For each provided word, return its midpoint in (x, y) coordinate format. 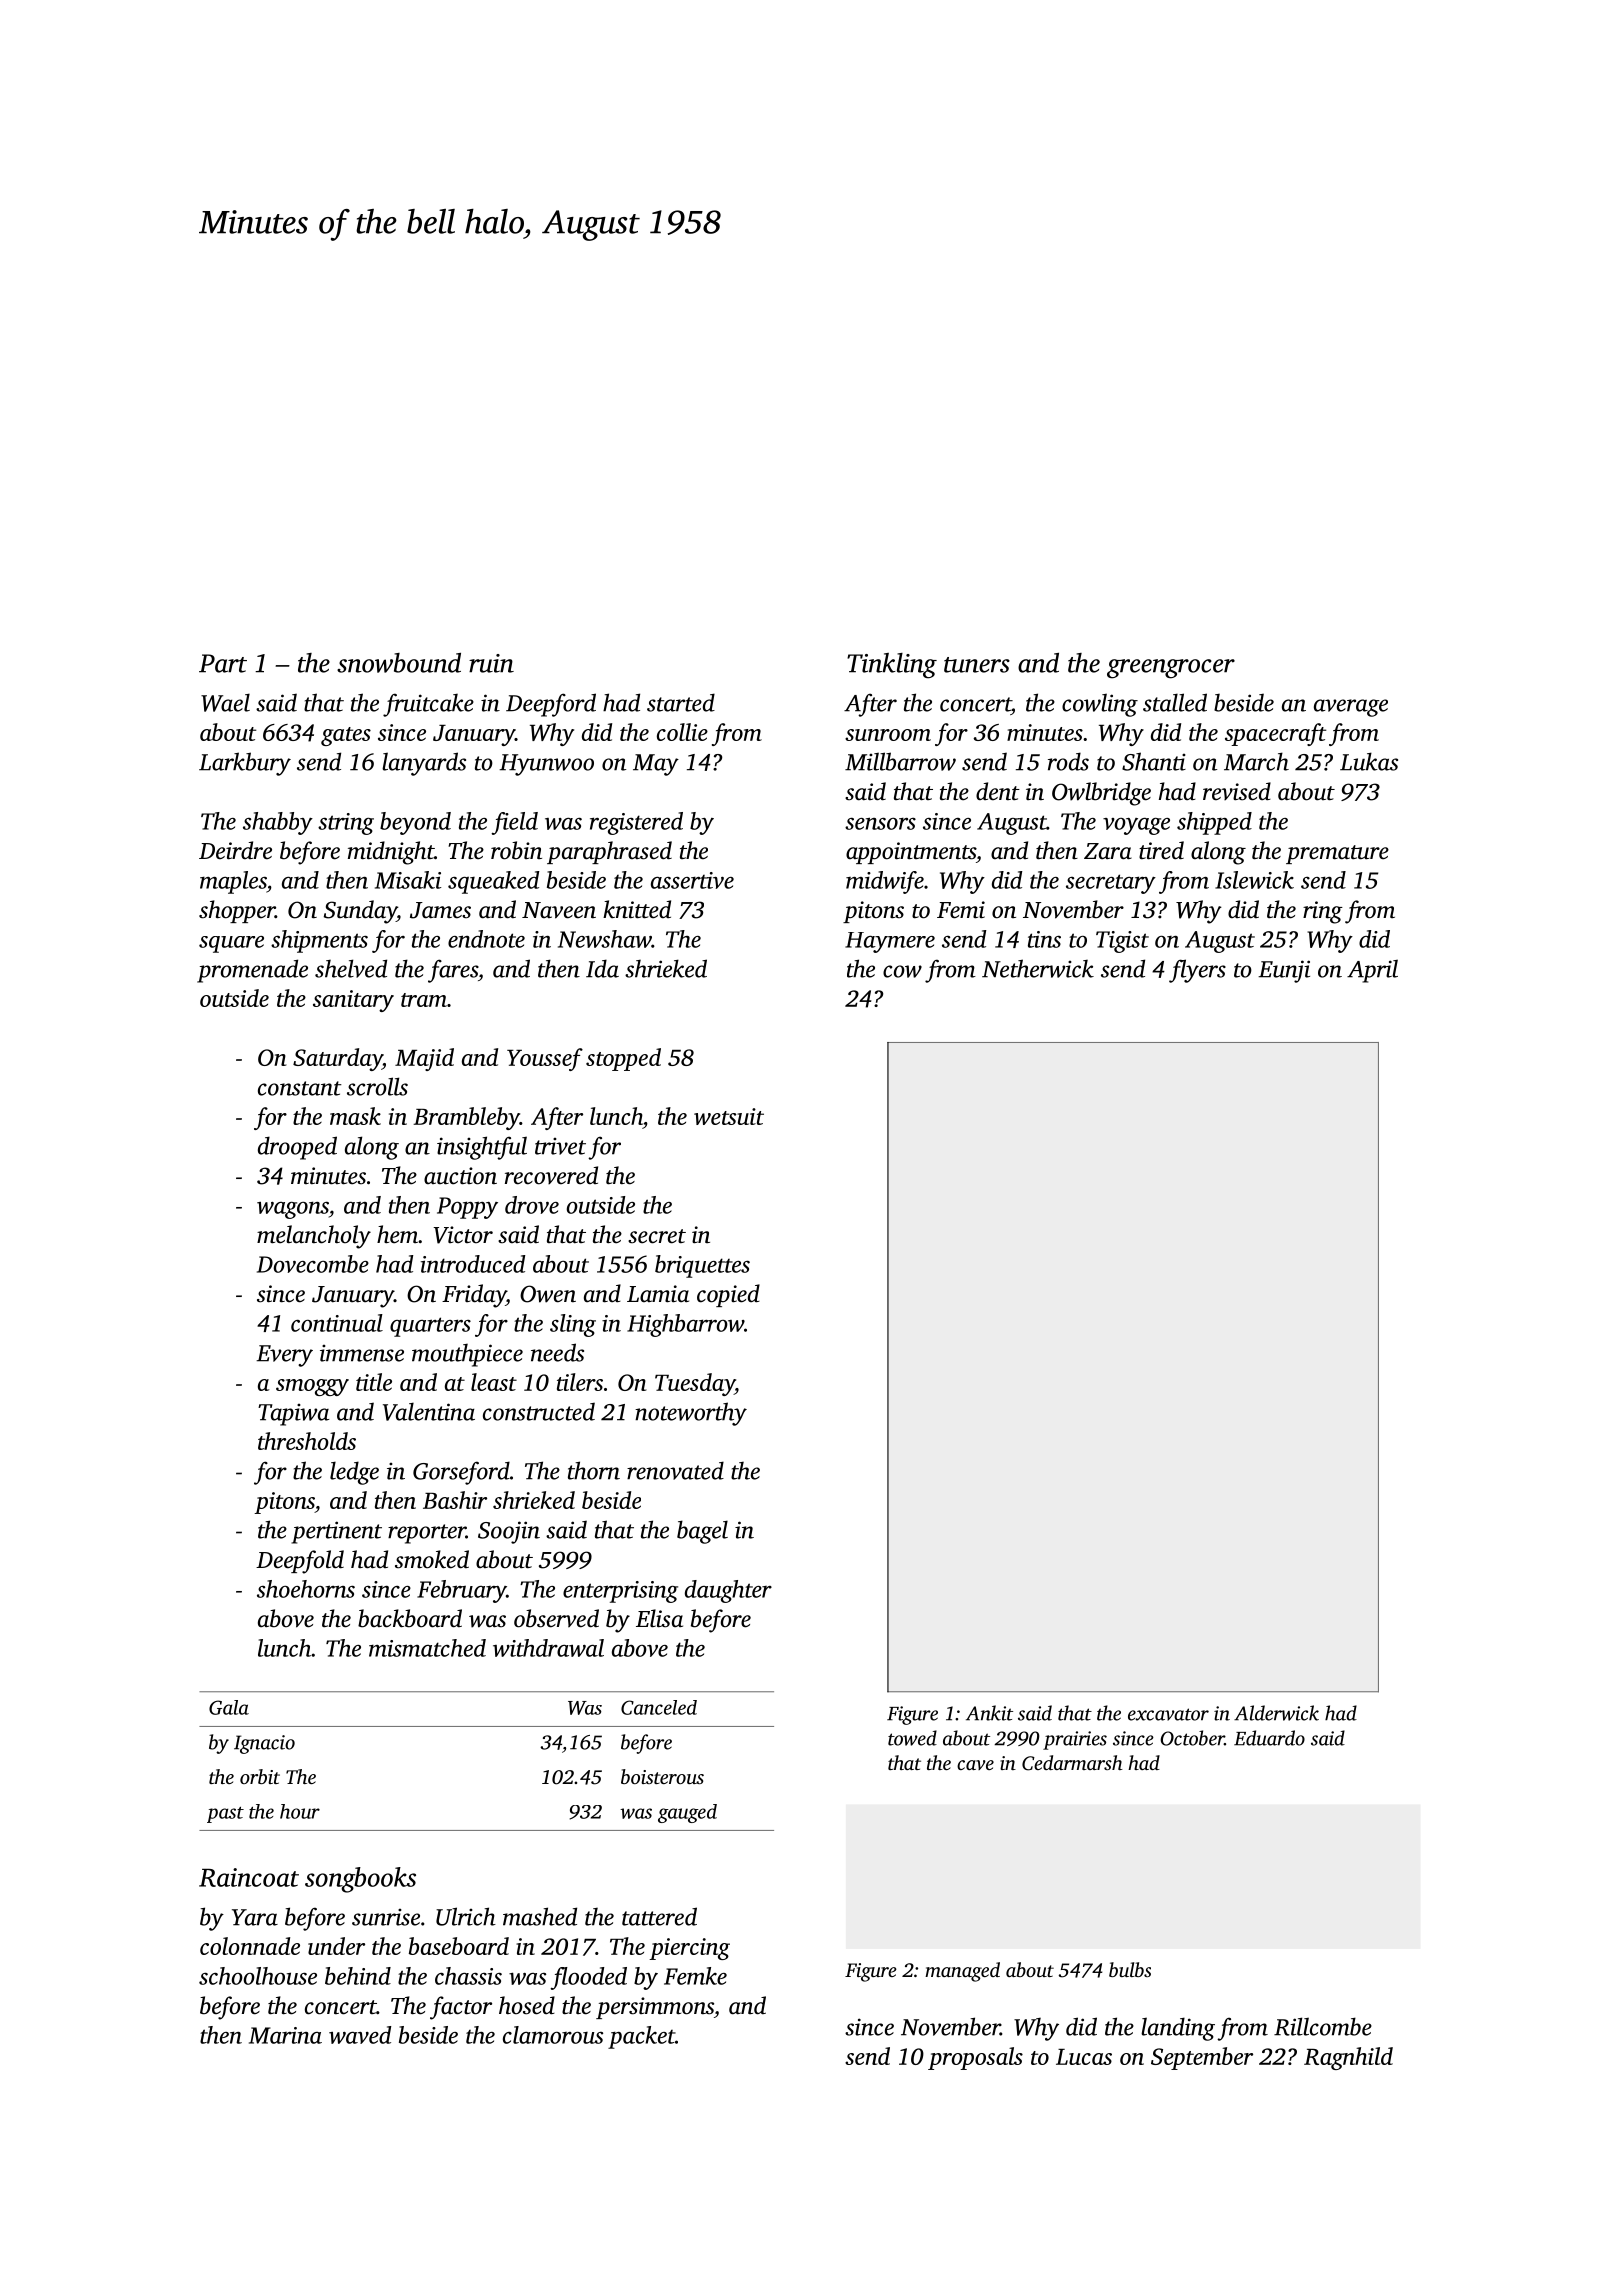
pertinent (336, 1532)
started (681, 702)
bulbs (1130, 1969)
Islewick (1254, 880)
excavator (1168, 1714)
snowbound (399, 663)
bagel (702, 1532)
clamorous (553, 2035)
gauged (687, 1813)
